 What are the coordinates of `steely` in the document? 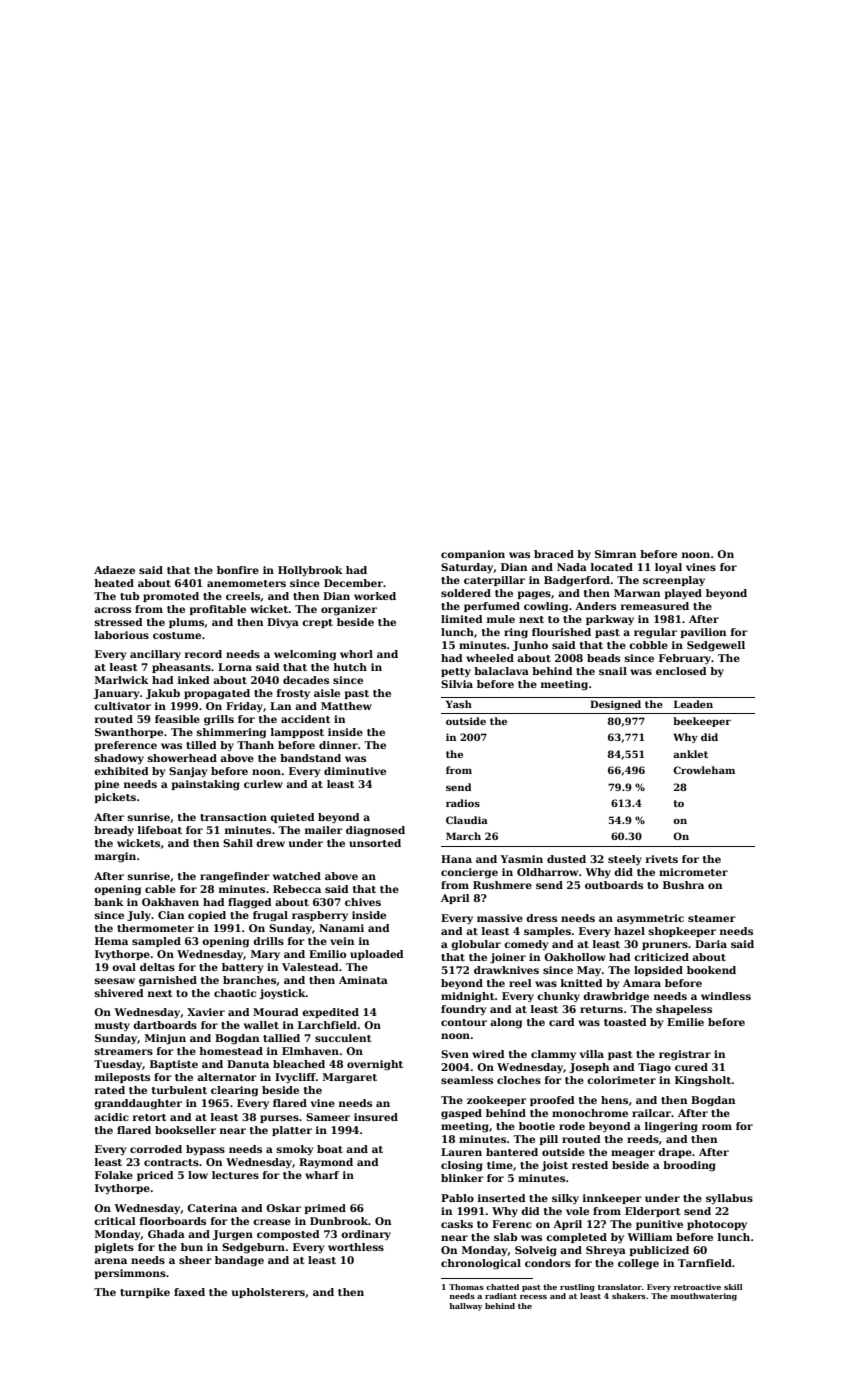 It's located at (625, 860).
